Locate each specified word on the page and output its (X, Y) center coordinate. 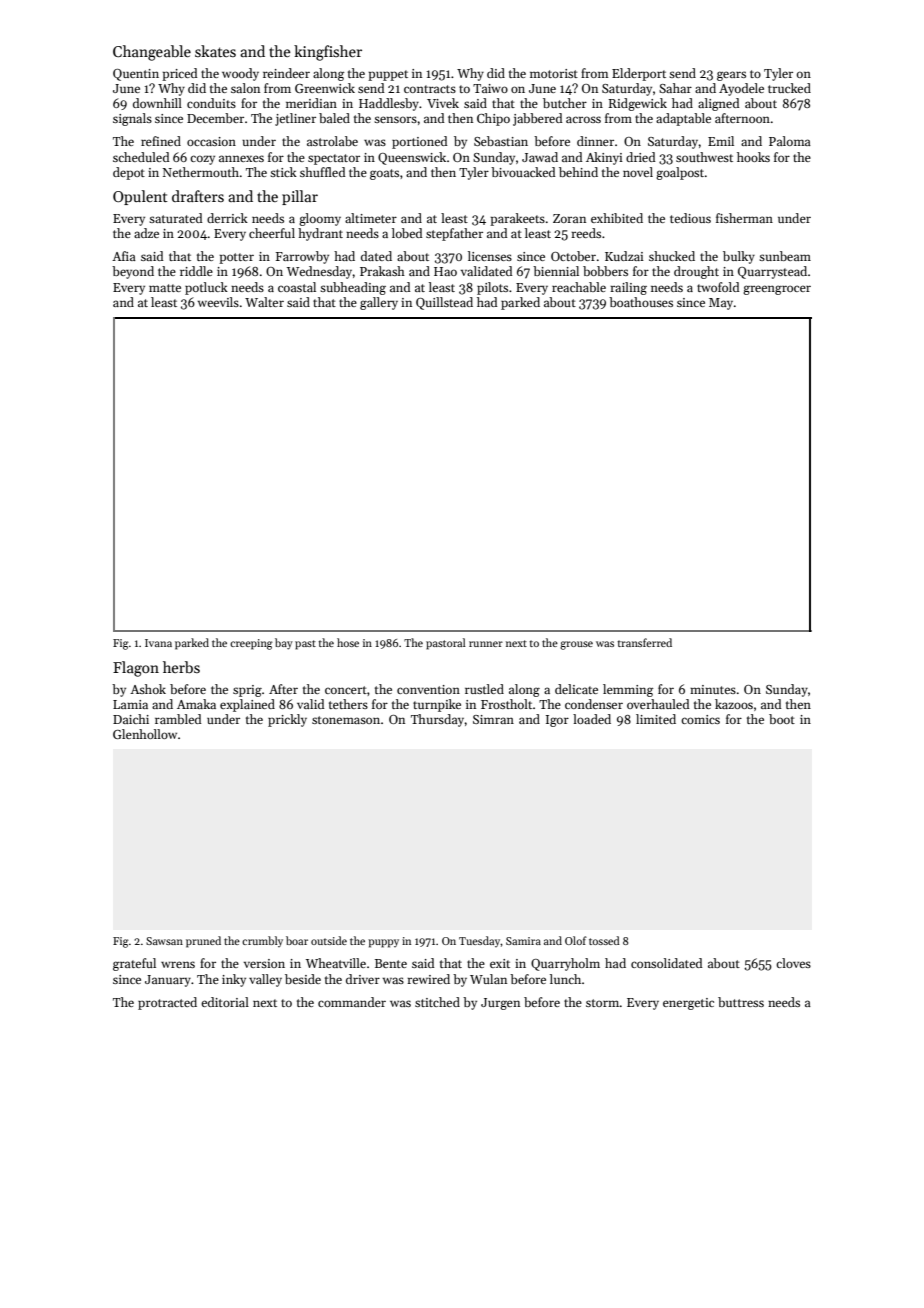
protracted (167, 1003)
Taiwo (490, 88)
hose (348, 642)
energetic (688, 1004)
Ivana (158, 643)
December (215, 118)
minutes (713, 689)
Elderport (639, 74)
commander (352, 1002)
